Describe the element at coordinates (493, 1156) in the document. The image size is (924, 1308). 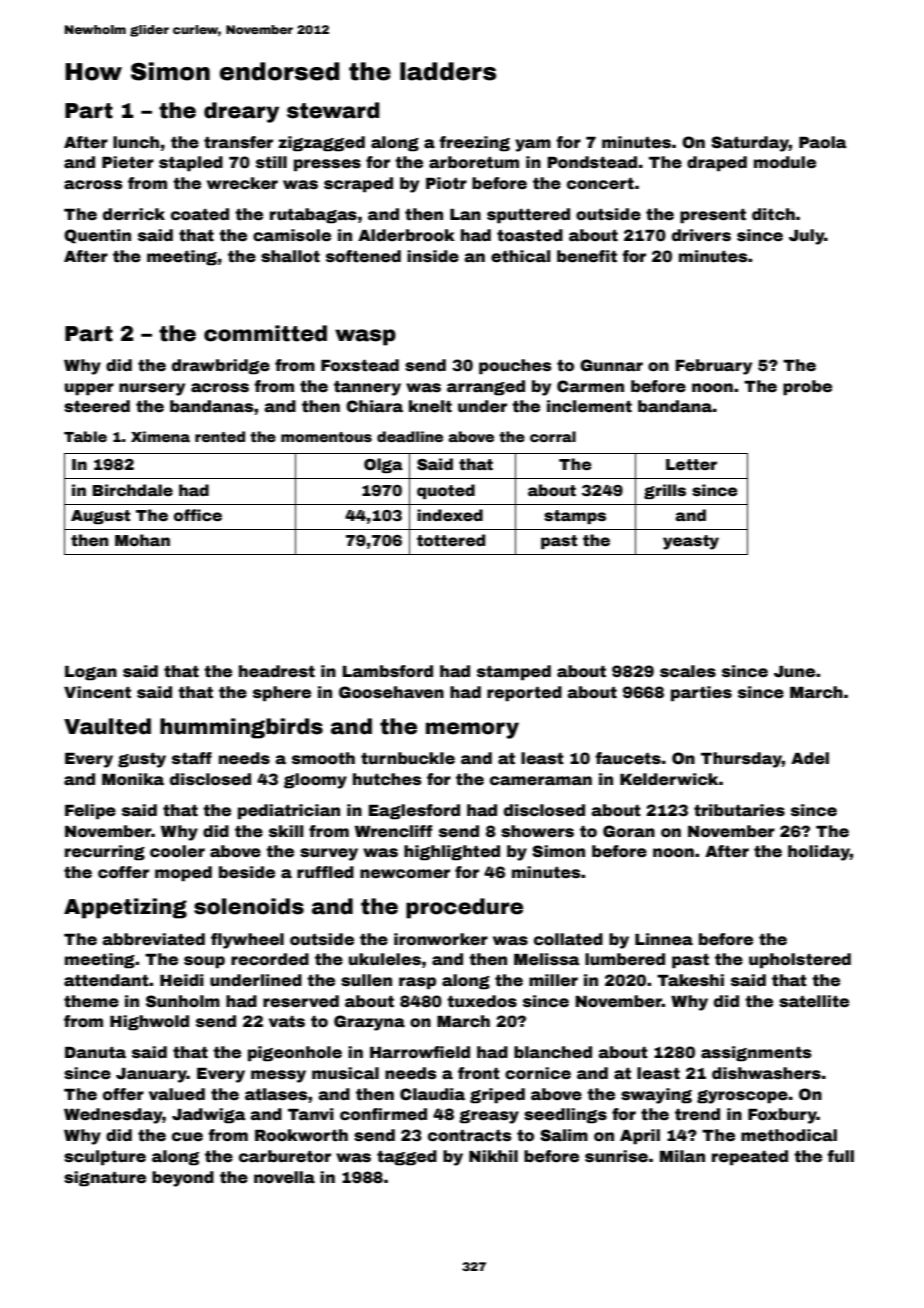
I see `Nikhil` at that location.
